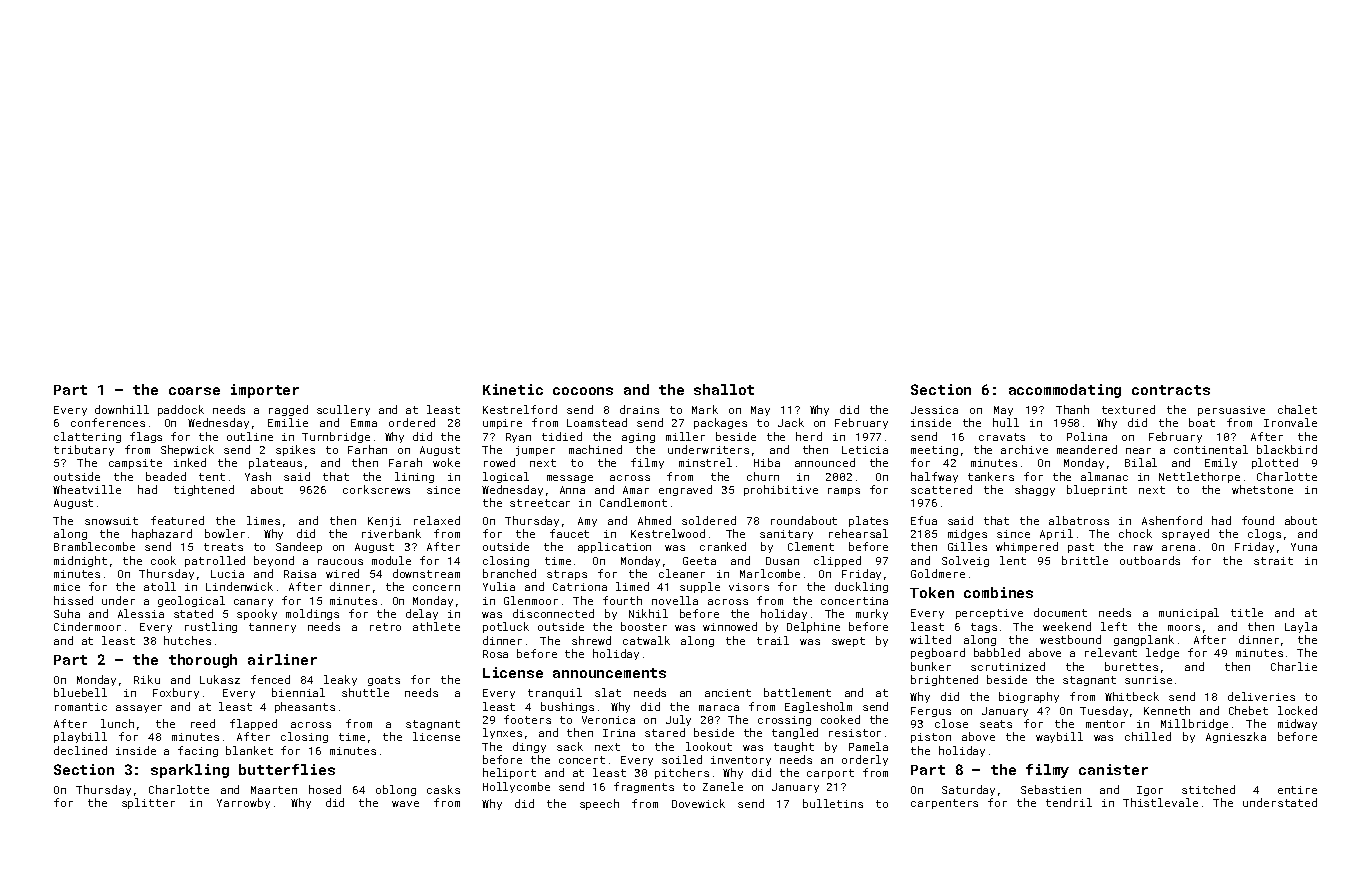 The width and height of the screenshot is (1372, 887). Describe the element at coordinates (190, 771) in the screenshot. I see `sparkling` at that location.
